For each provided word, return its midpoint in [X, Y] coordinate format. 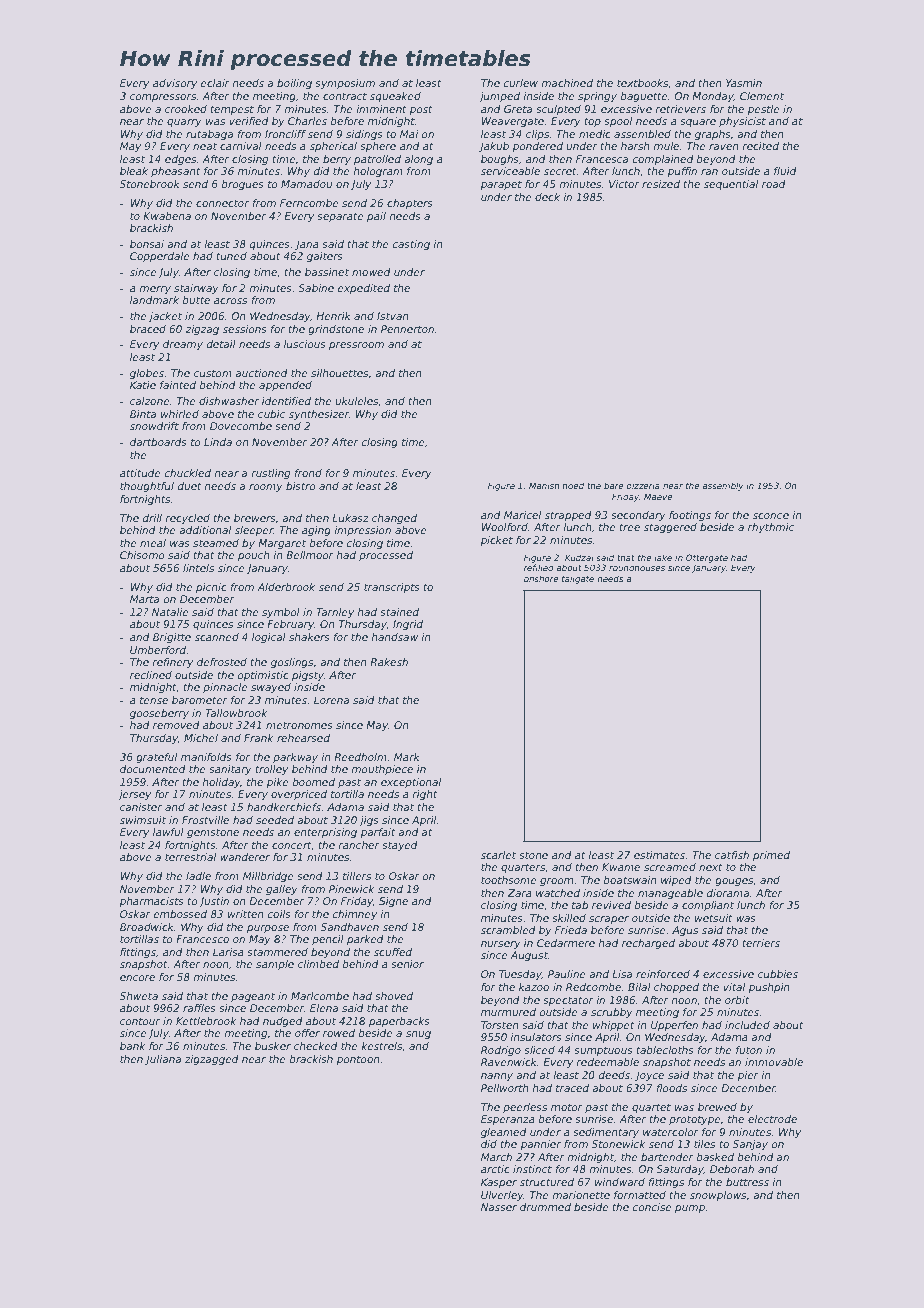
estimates [659, 855]
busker [273, 1046]
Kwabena [167, 216]
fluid [785, 171]
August [529, 956]
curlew [521, 83]
